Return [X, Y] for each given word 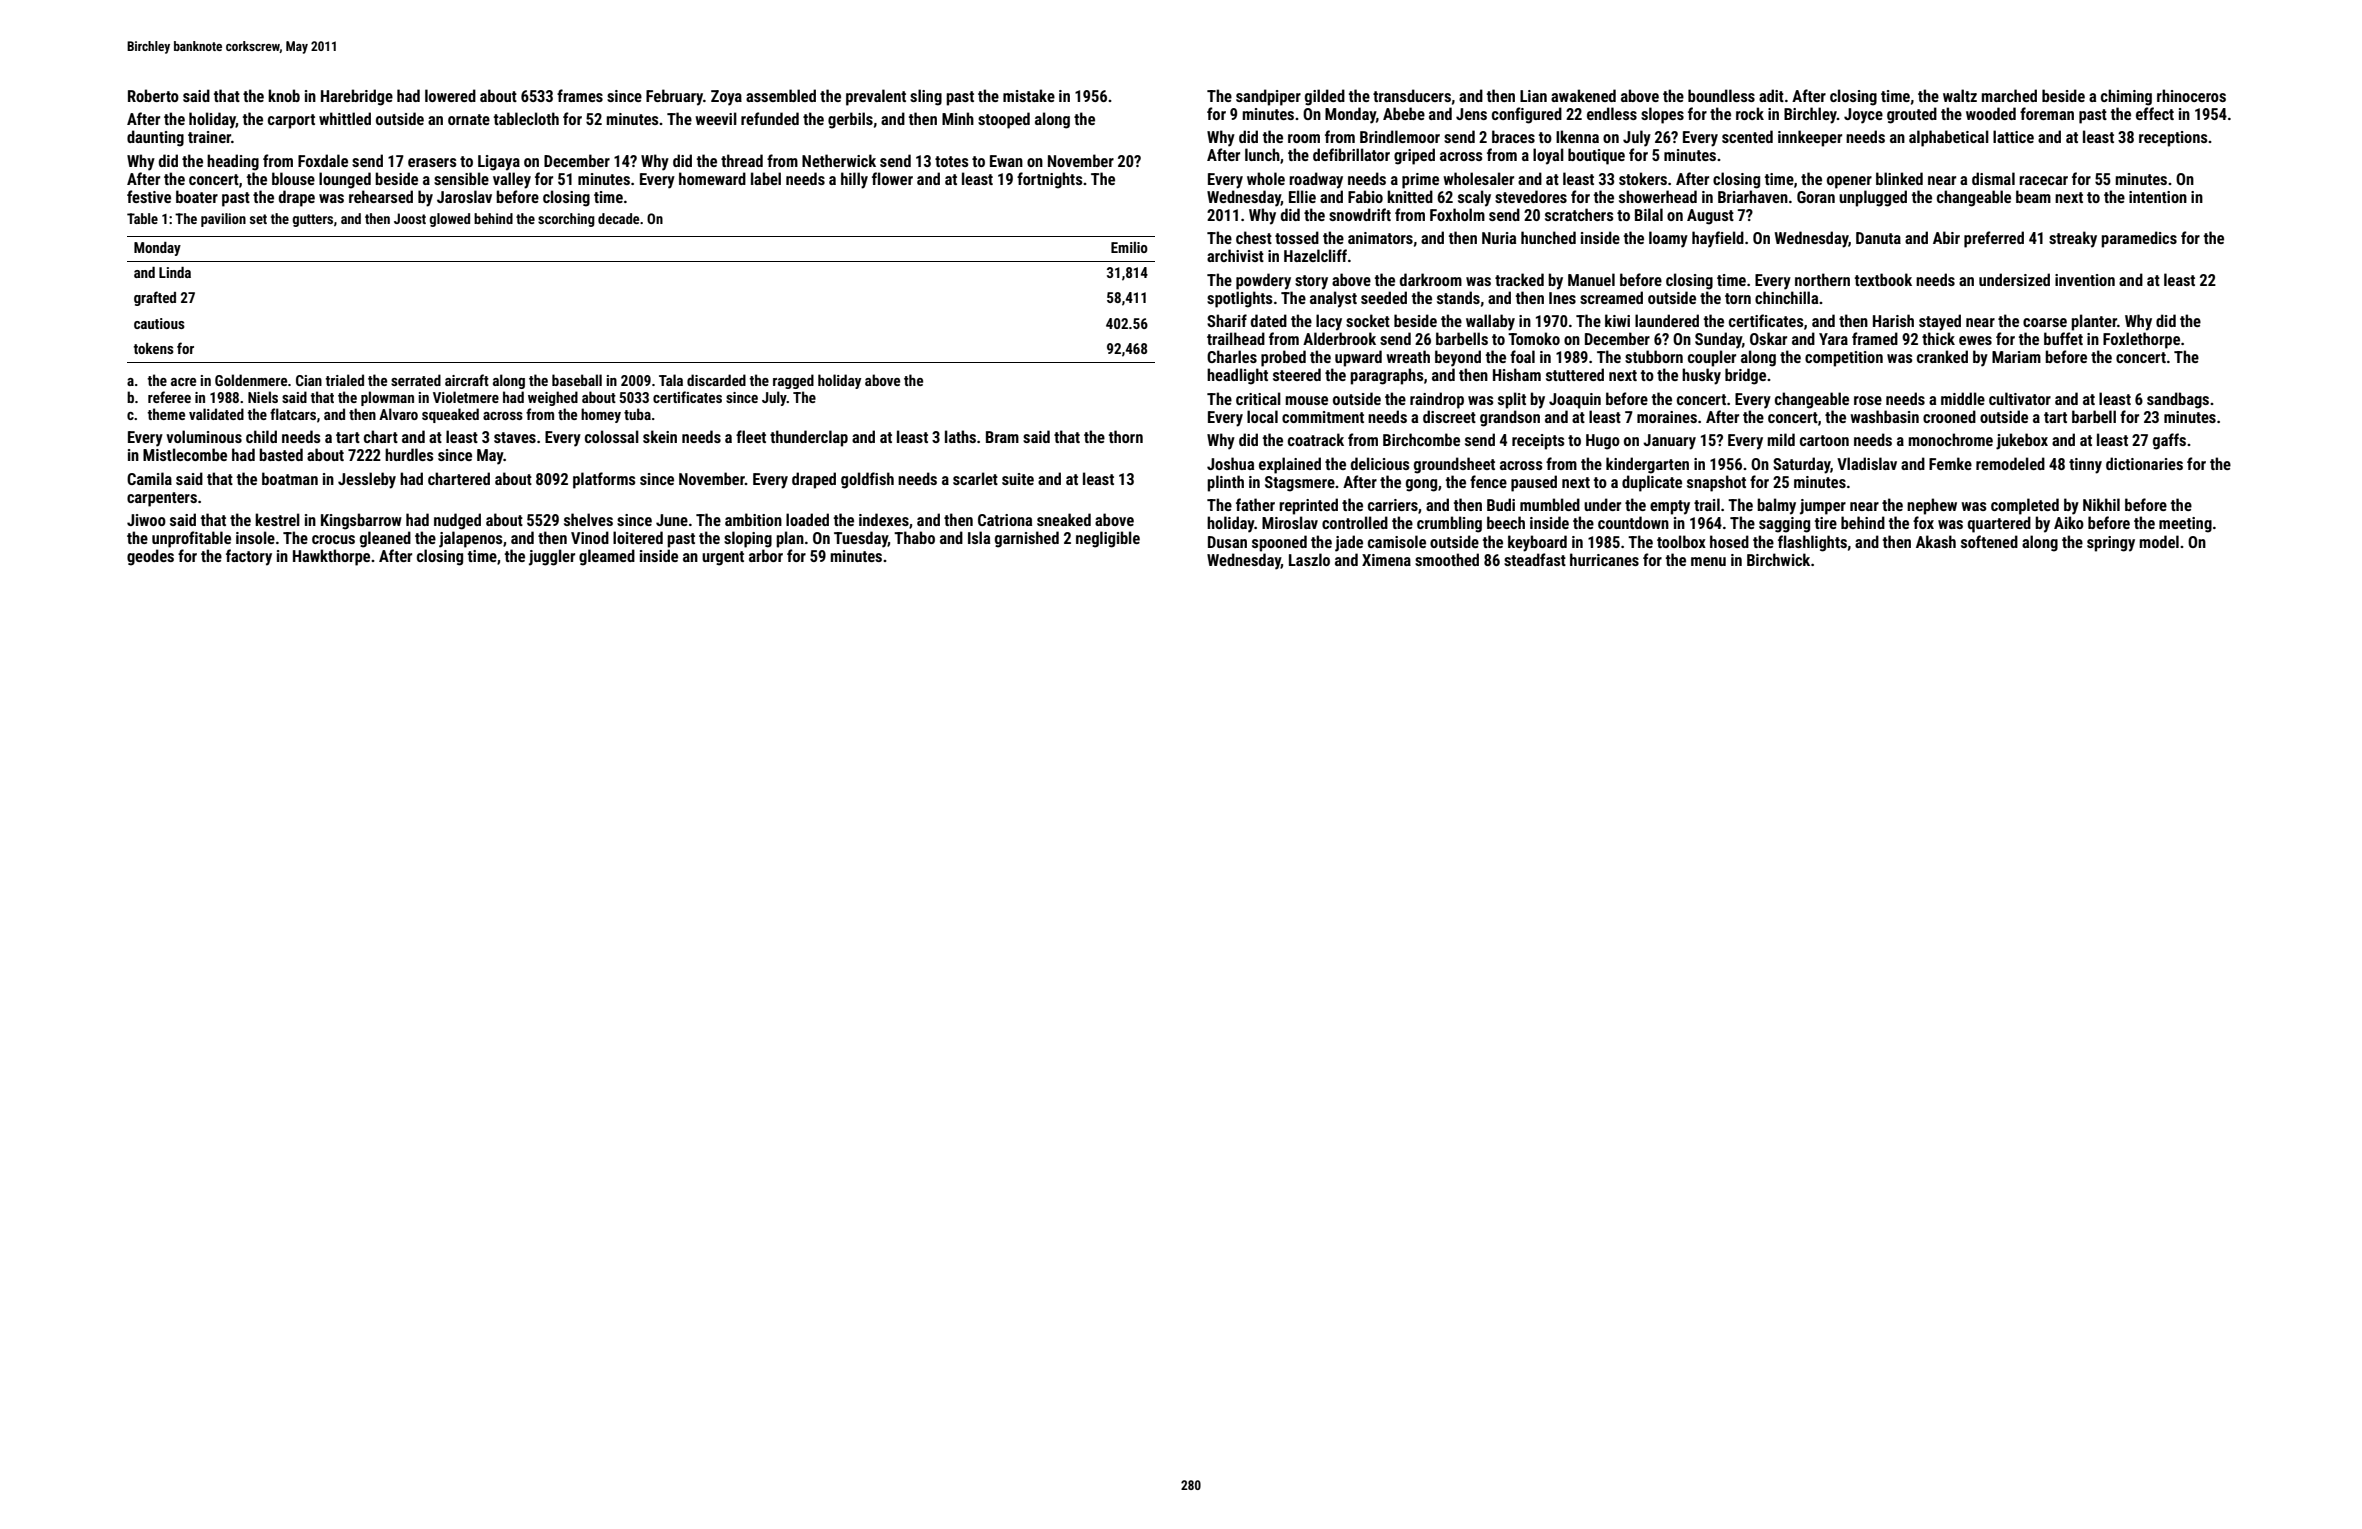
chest [1254, 237]
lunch [1262, 154]
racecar [2043, 180]
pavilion [223, 220]
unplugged [1873, 198]
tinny [2085, 466]
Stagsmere [1300, 484]
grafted [155, 298]
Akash [1936, 541]
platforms [604, 480]
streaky [2073, 239]
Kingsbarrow [361, 521]
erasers [432, 162]
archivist [1235, 255]
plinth [1225, 483]
